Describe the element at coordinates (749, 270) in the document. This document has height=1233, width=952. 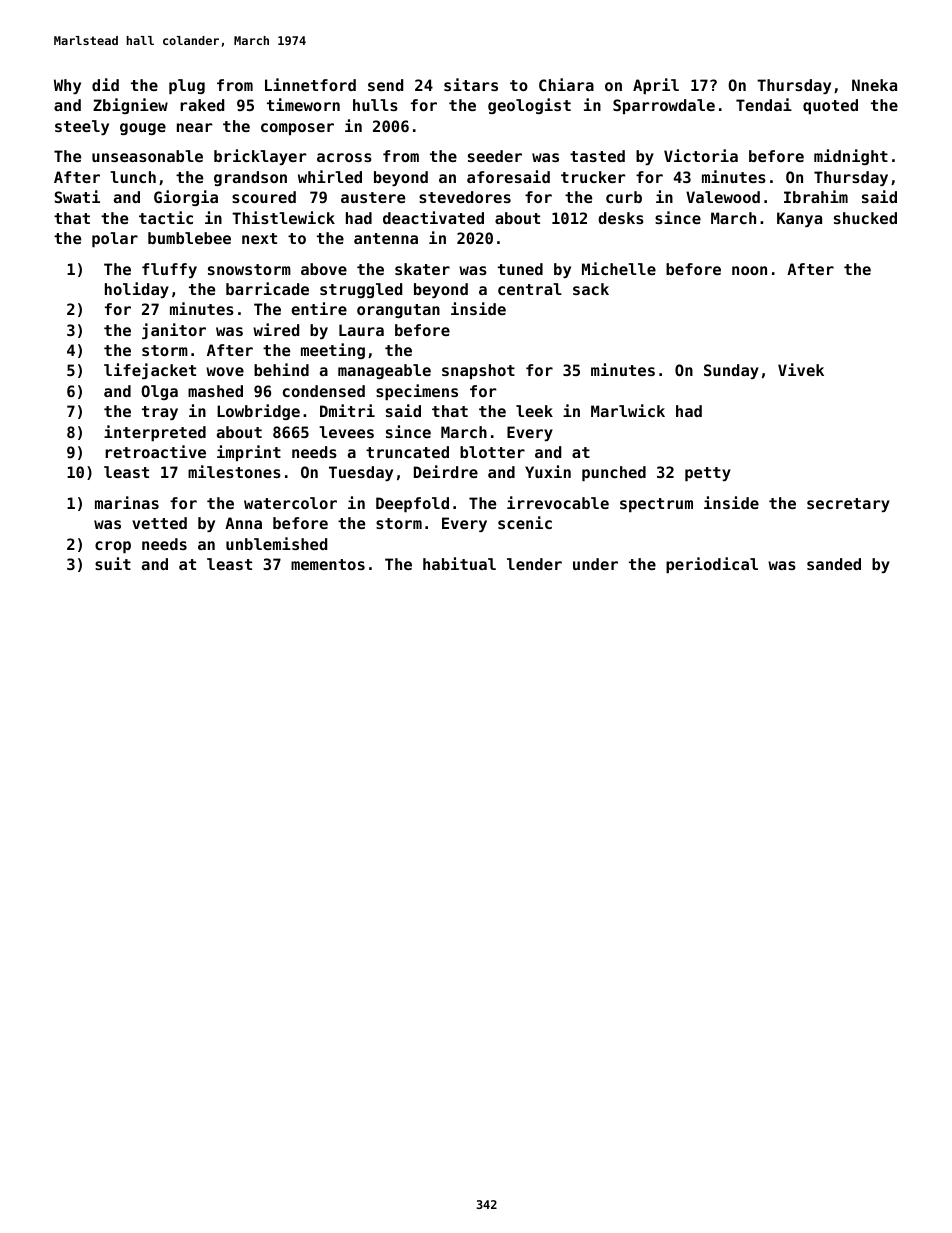
I see `noon` at that location.
